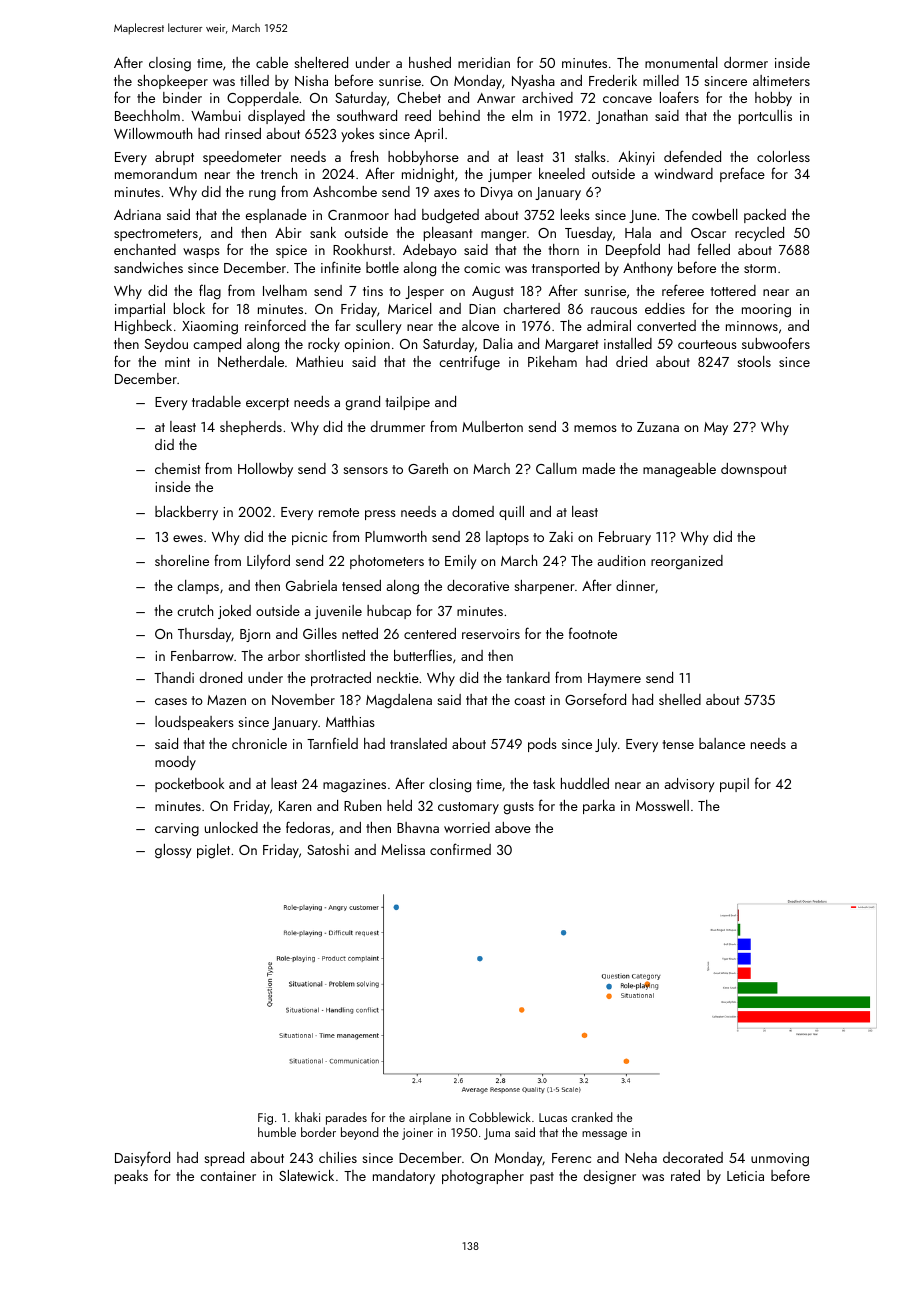 Image resolution: width=924 pixels, height=1308 pixels. What do you see at coordinates (592, 1117) in the image?
I see `cranked` at bounding box center [592, 1117].
